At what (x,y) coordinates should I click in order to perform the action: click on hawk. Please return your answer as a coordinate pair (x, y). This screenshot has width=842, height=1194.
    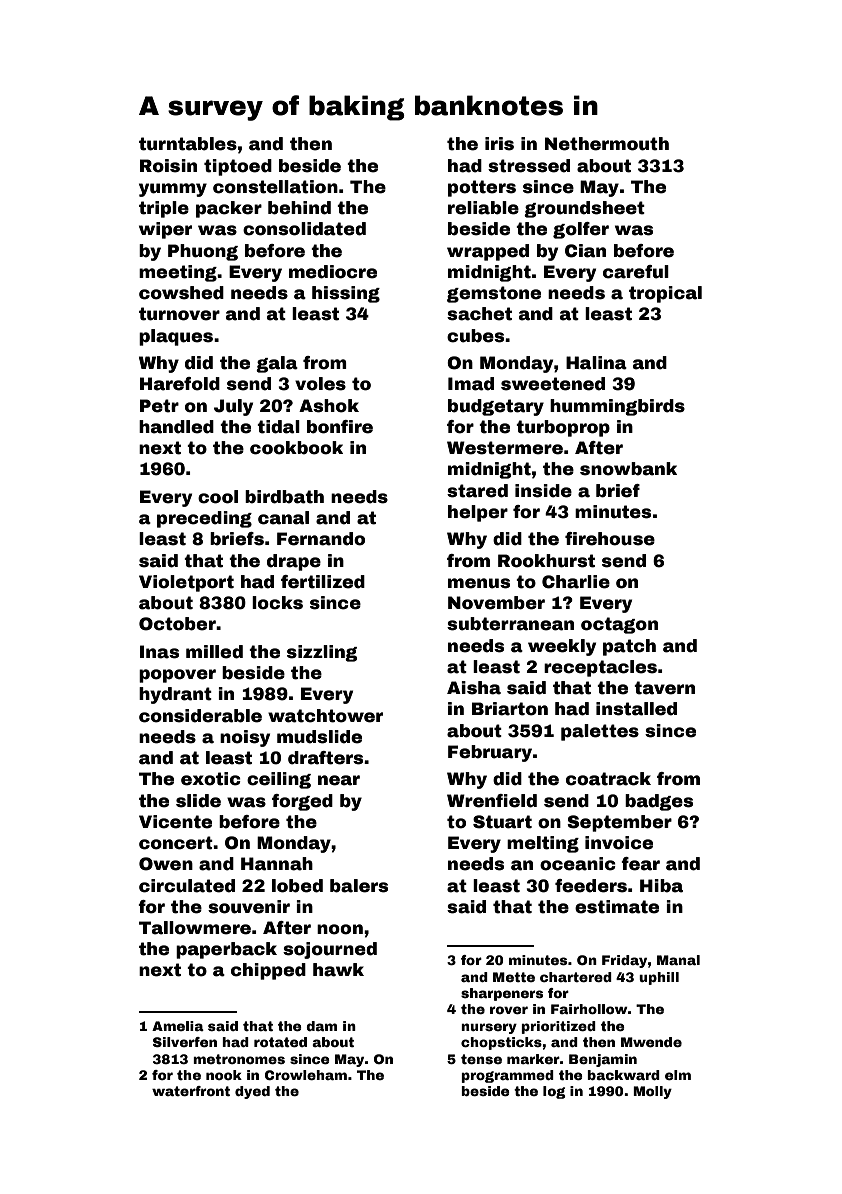
    Looking at the image, I should click on (338, 970).
